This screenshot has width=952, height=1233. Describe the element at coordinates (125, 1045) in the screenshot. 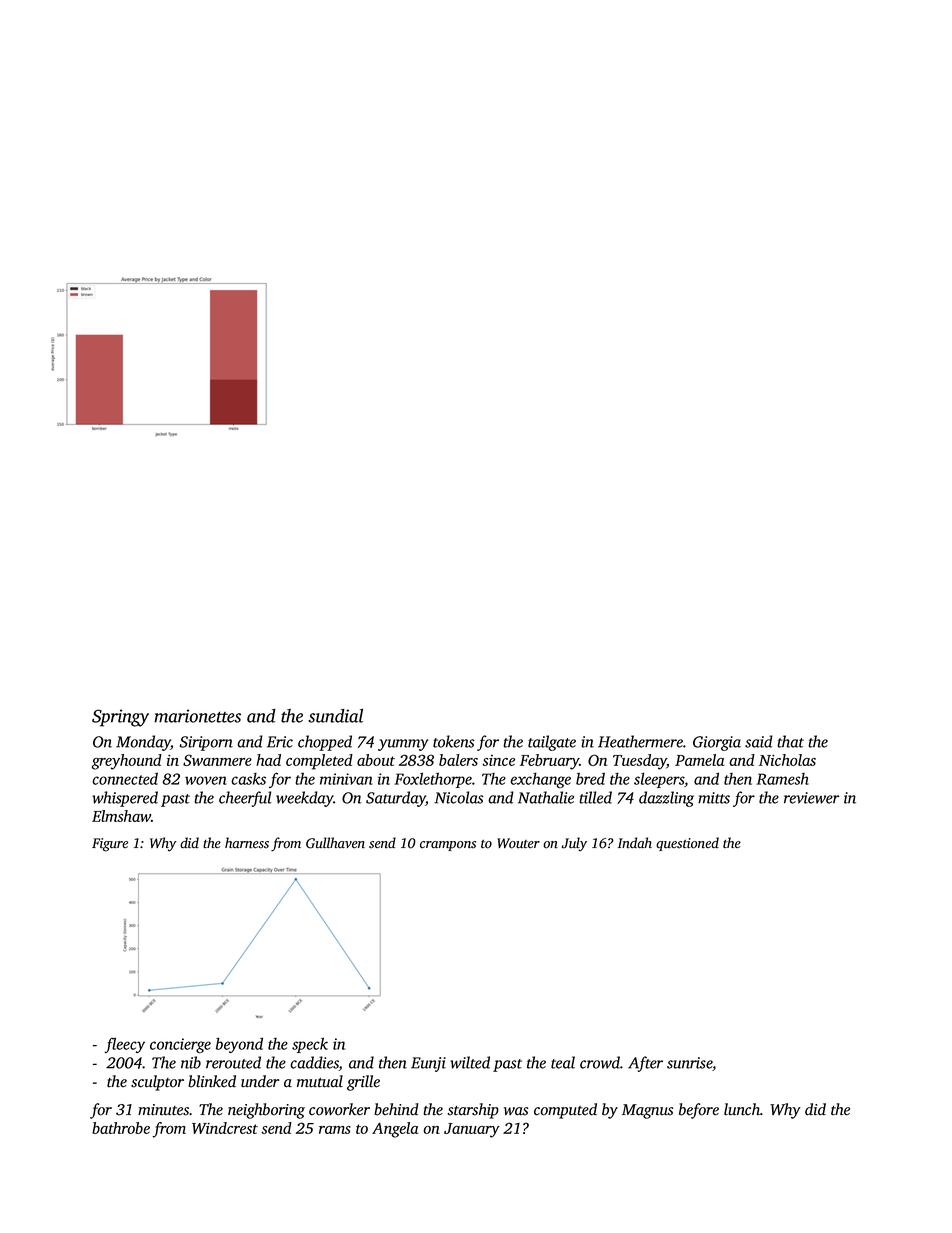

I see `fleecy` at that location.
